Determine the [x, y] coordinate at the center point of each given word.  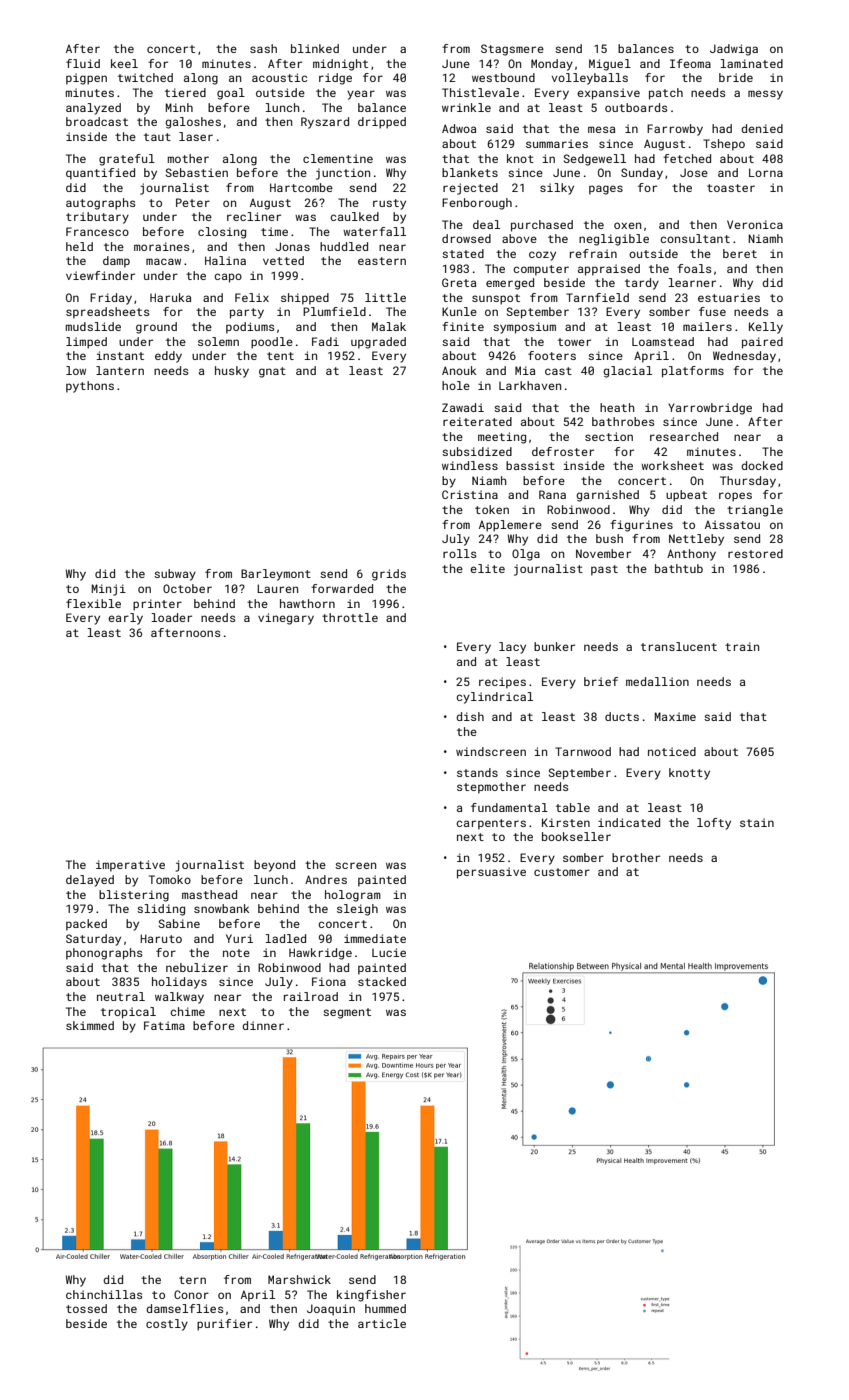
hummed [385, 1308]
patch [666, 94]
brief [601, 681]
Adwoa [459, 128]
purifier [224, 1325]
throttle [350, 617]
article [382, 1323]
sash [263, 48]
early [125, 619]
